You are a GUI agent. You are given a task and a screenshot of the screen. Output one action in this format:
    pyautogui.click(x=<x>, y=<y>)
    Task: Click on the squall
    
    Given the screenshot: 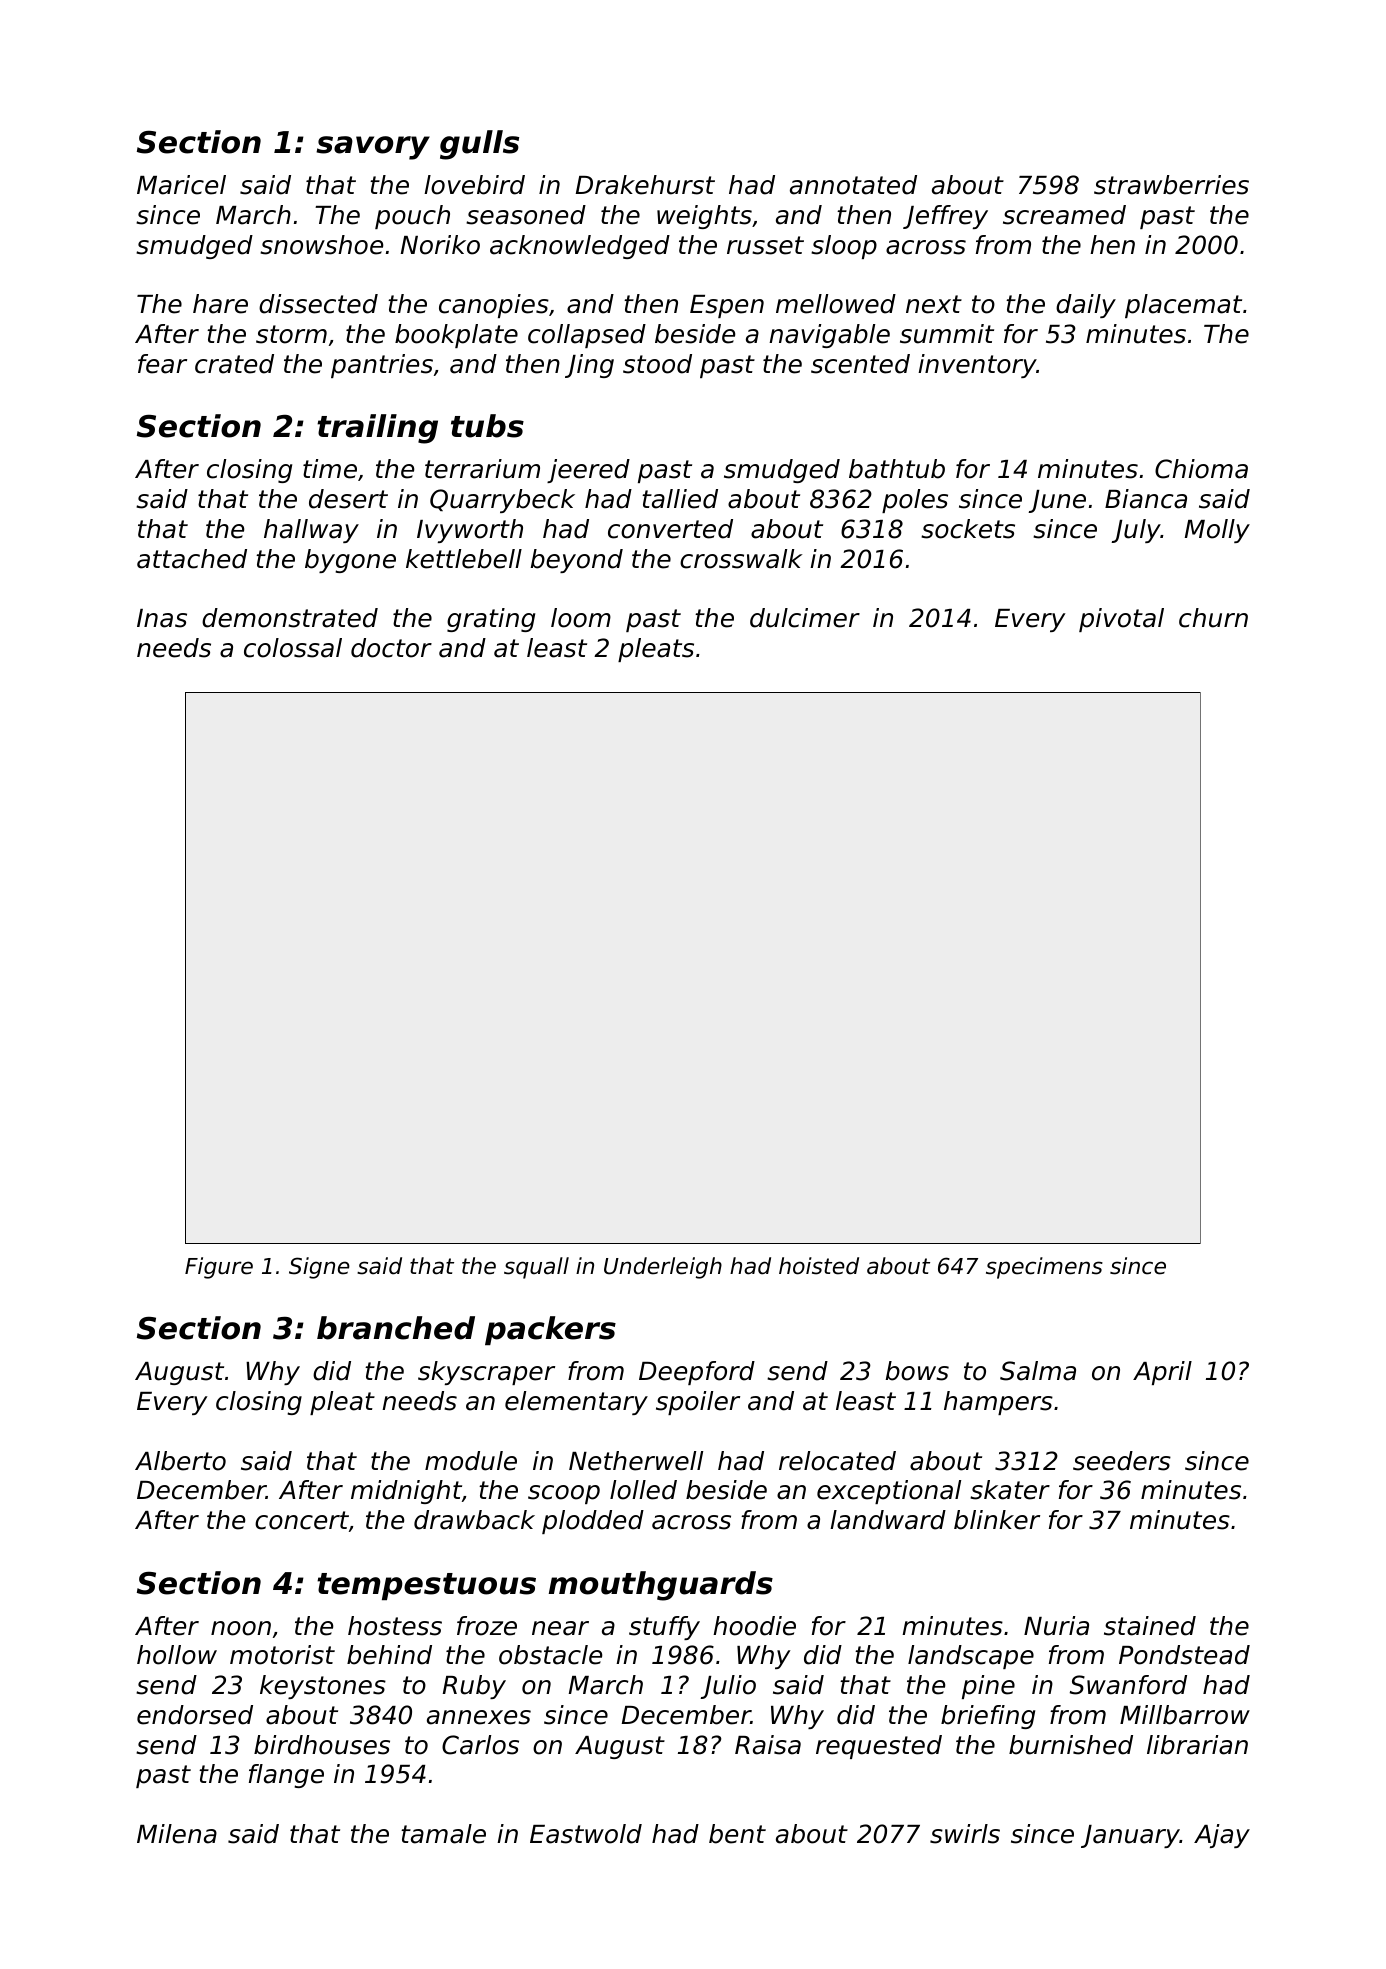 What is the action you would take?
    pyautogui.click(x=536, y=1268)
